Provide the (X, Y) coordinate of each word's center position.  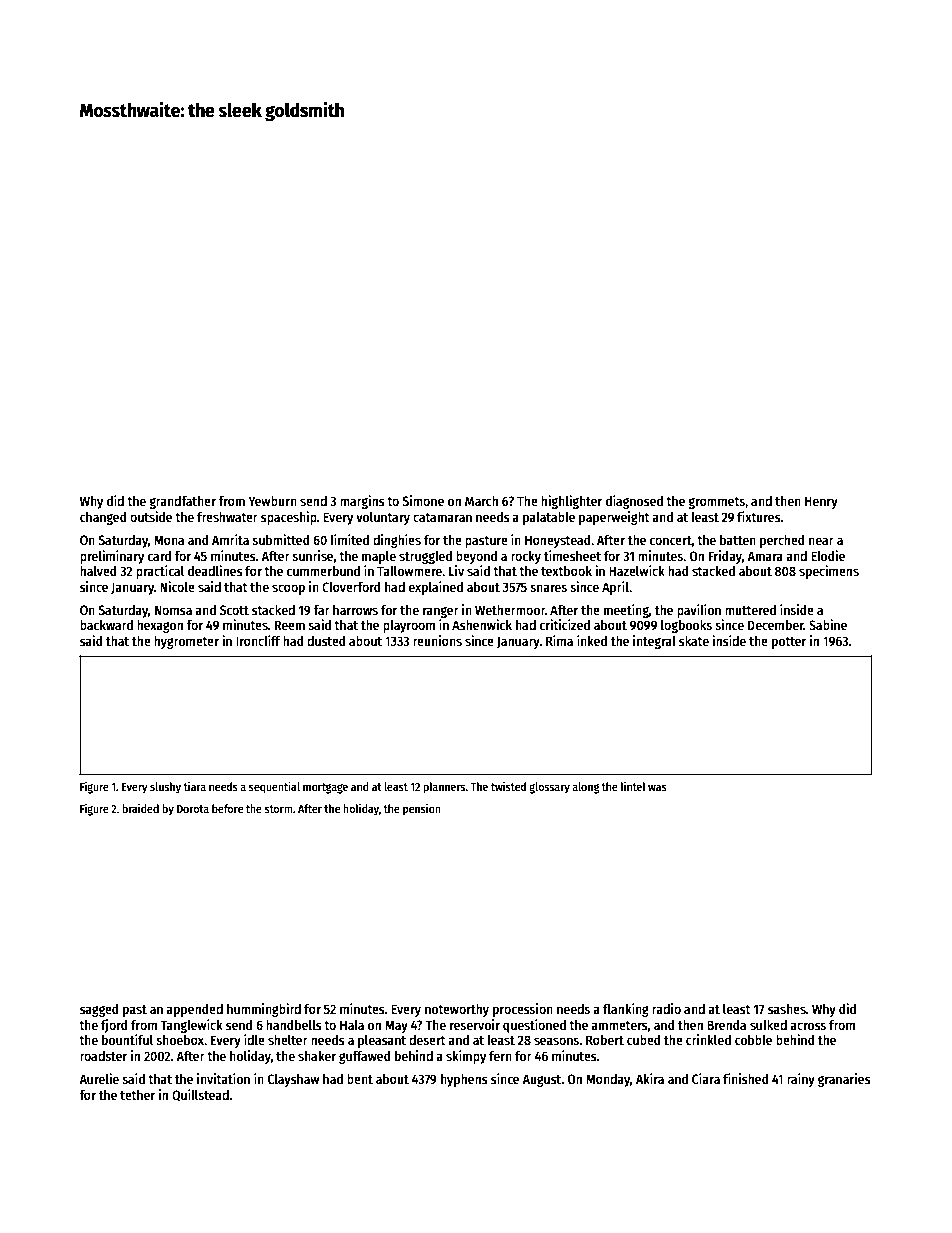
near (821, 541)
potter (789, 643)
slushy (165, 788)
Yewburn (272, 500)
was (657, 787)
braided (140, 808)
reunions (437, 640)
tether (137, 1095)
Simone (423, 500)
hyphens (464, 1080)
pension (422, 810)
